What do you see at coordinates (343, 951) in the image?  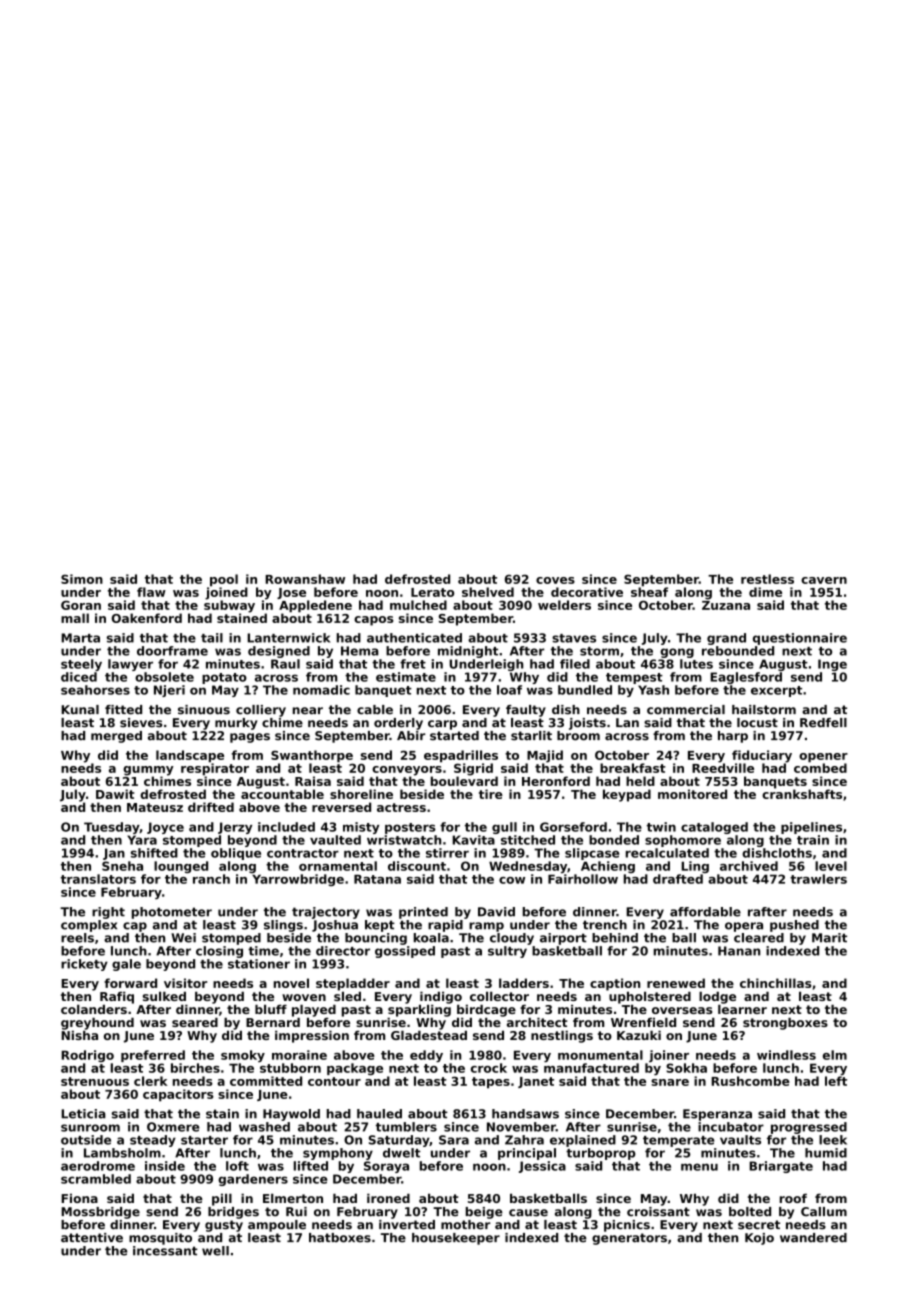 I see `director` at bounding box center [343, 951].
